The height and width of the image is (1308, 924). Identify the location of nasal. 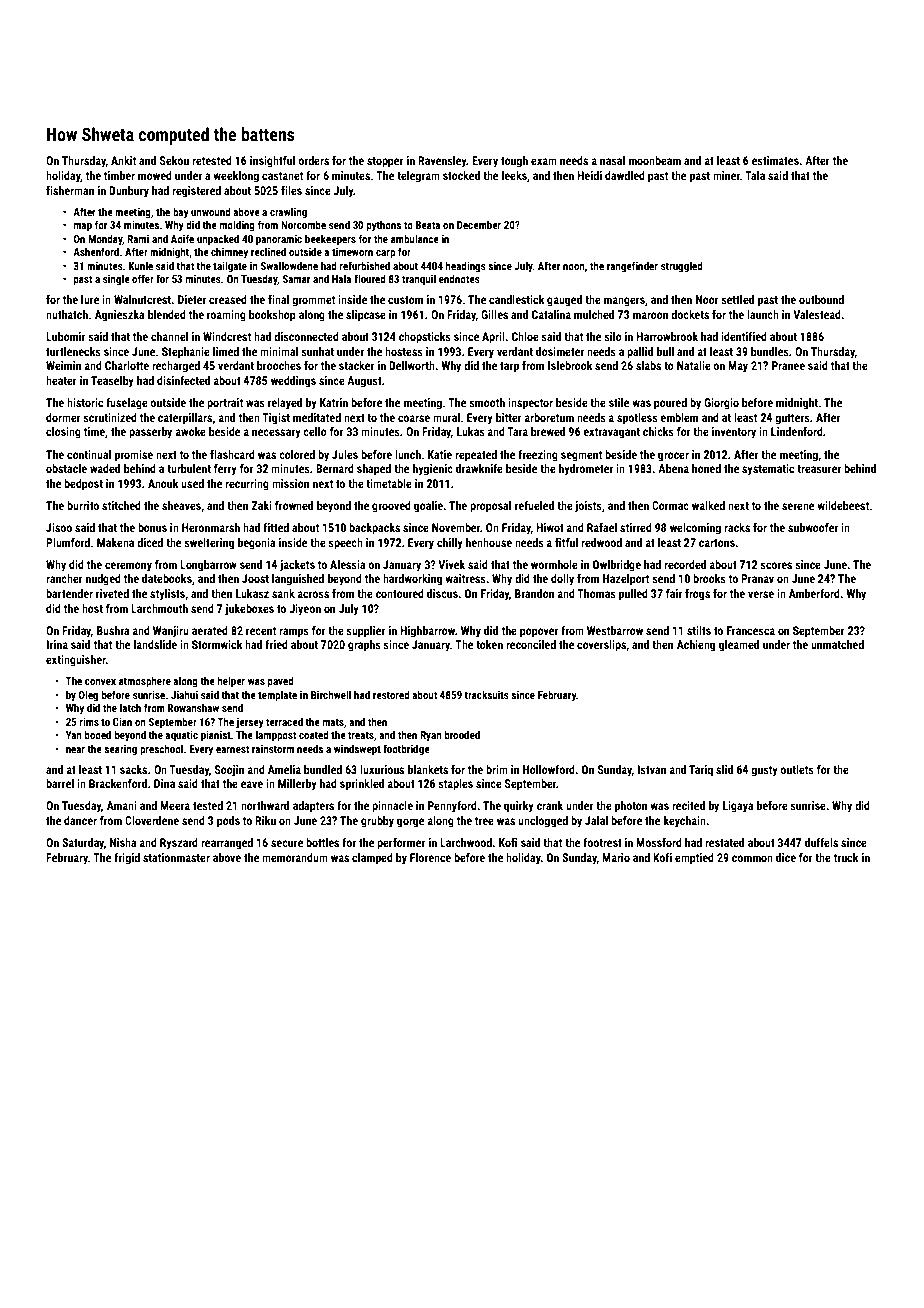
(612, 160).
